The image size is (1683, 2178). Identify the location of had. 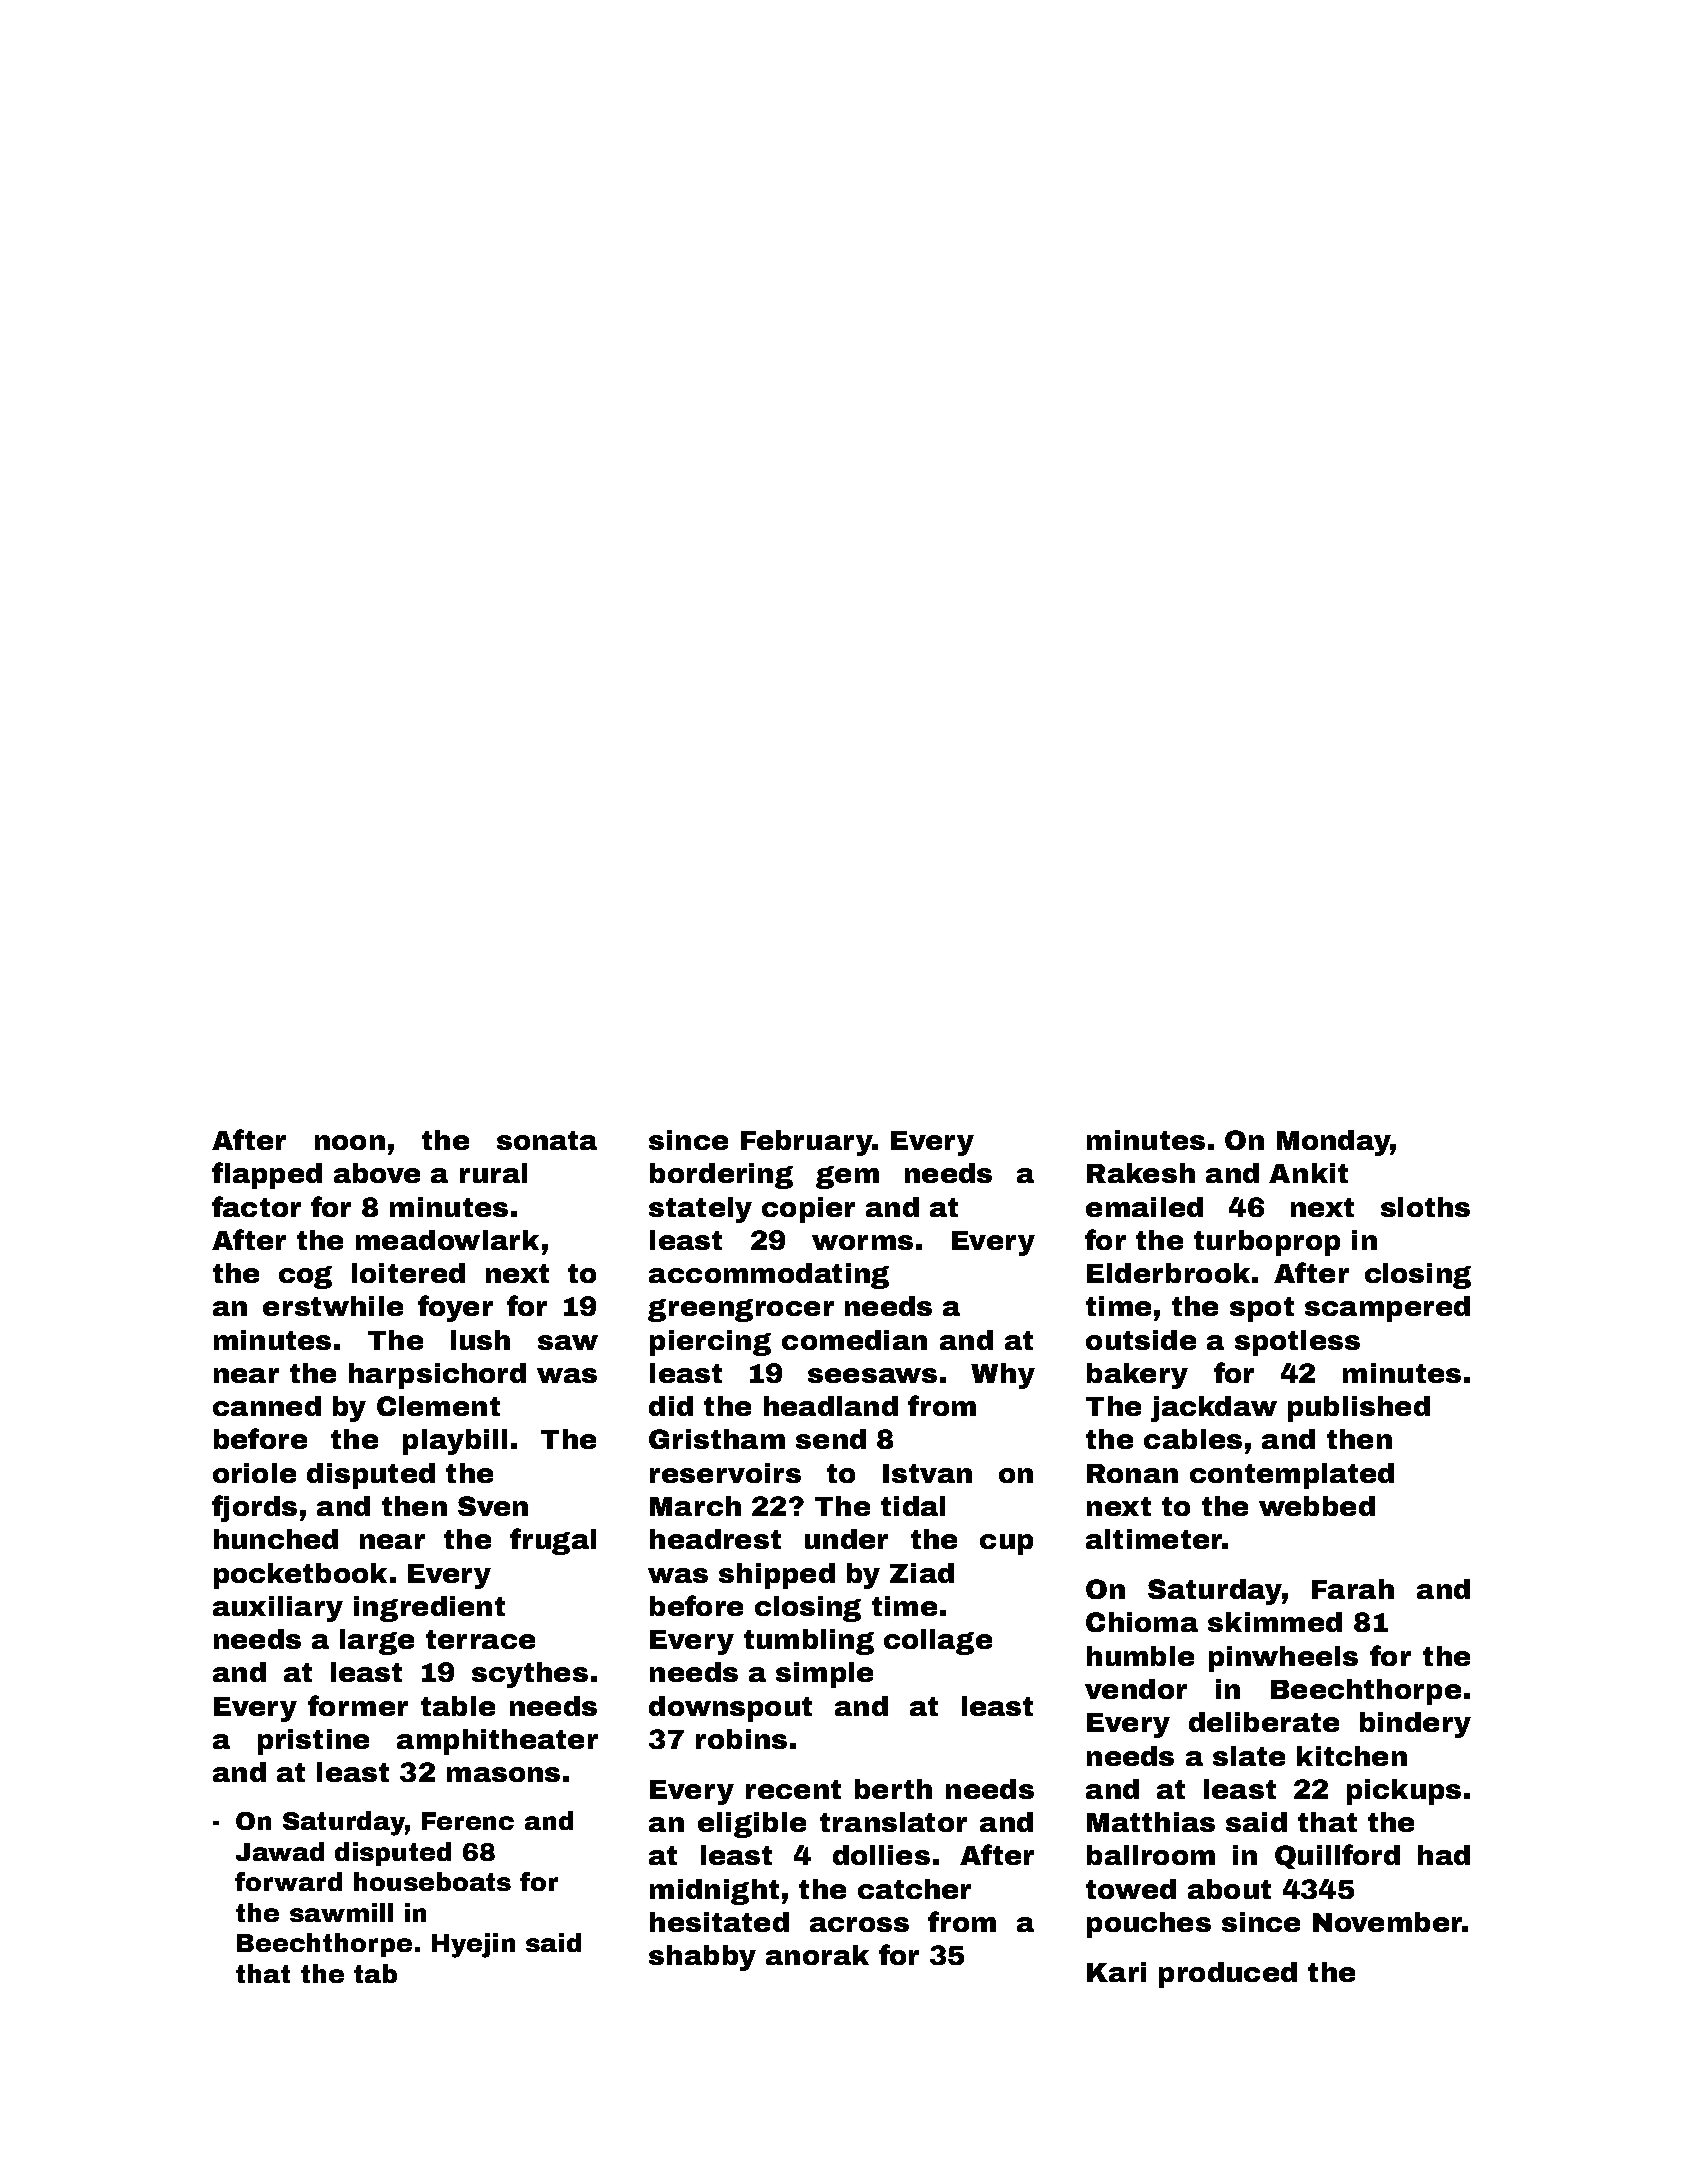
(1444, 1855).
